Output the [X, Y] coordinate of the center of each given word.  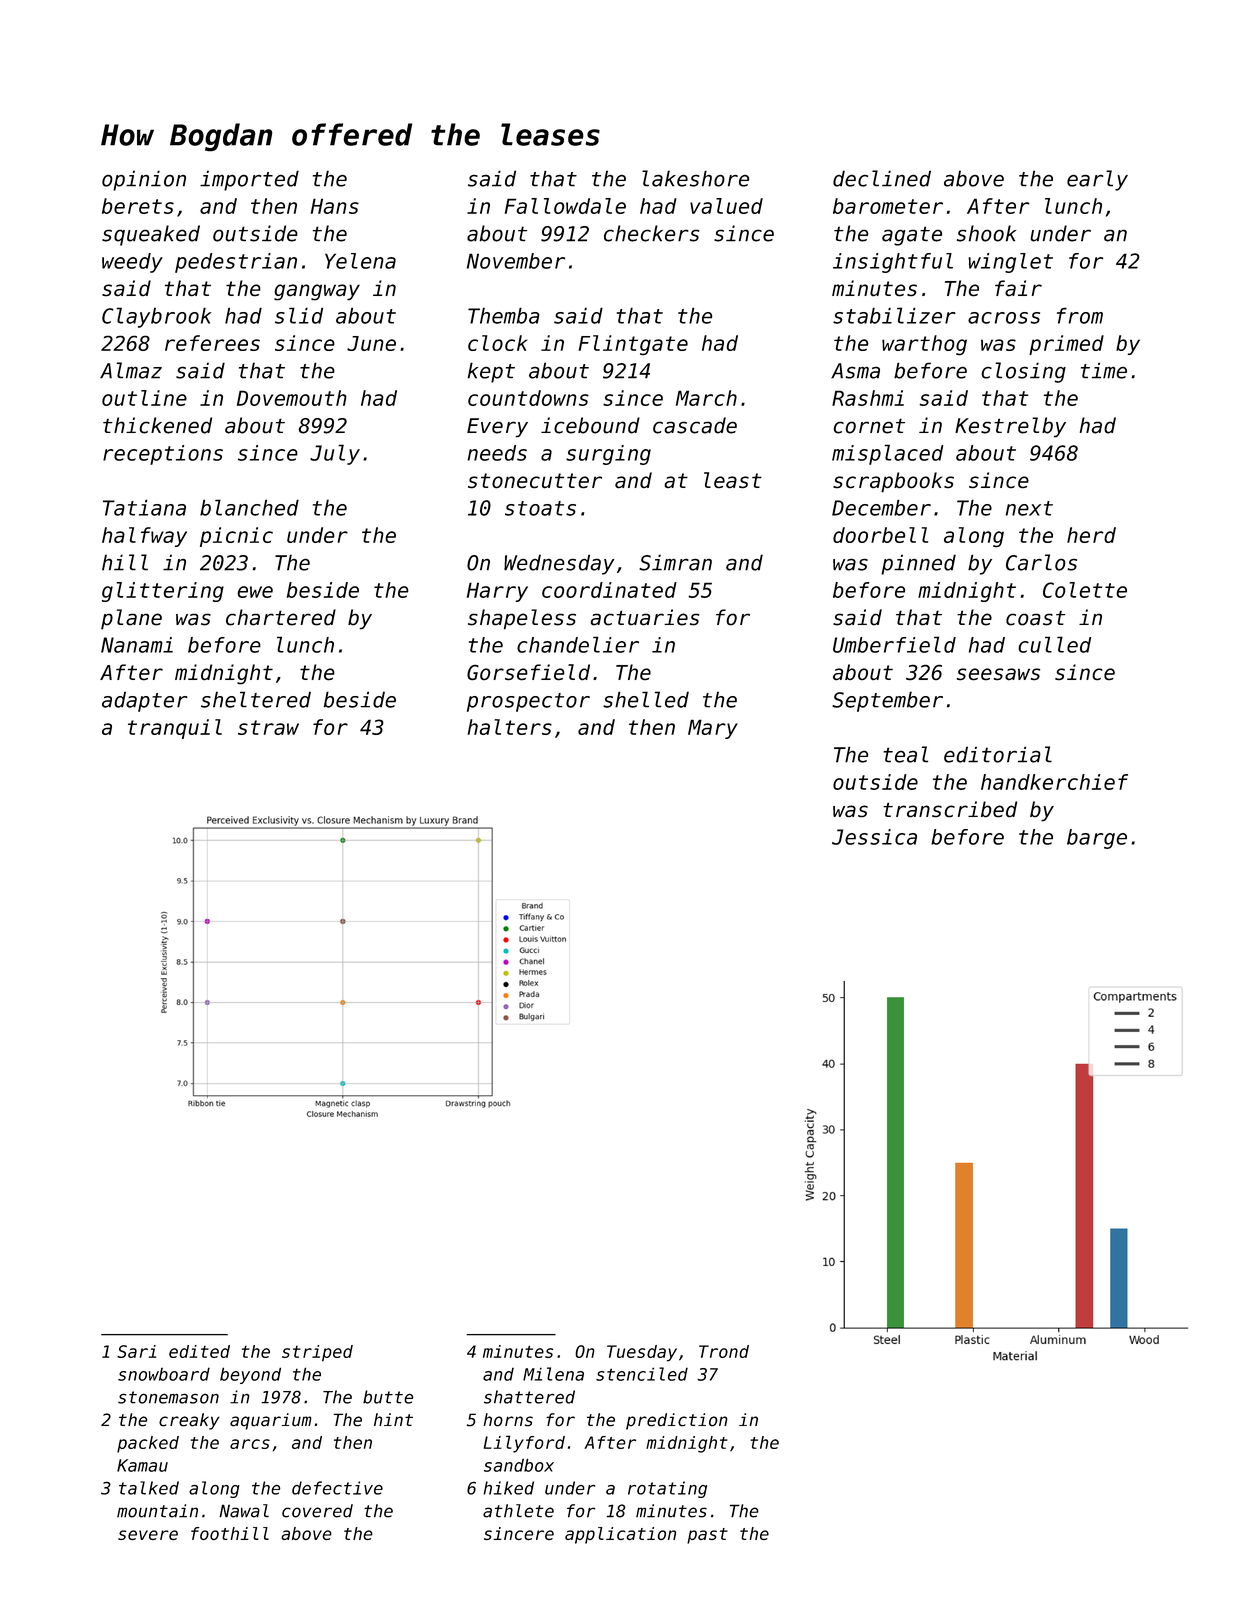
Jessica [874, 837]
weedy [132, 263]
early [1097, 180]
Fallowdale [565, 206]
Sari [136, 1351]
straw [268, 727]
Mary [713, 729]
